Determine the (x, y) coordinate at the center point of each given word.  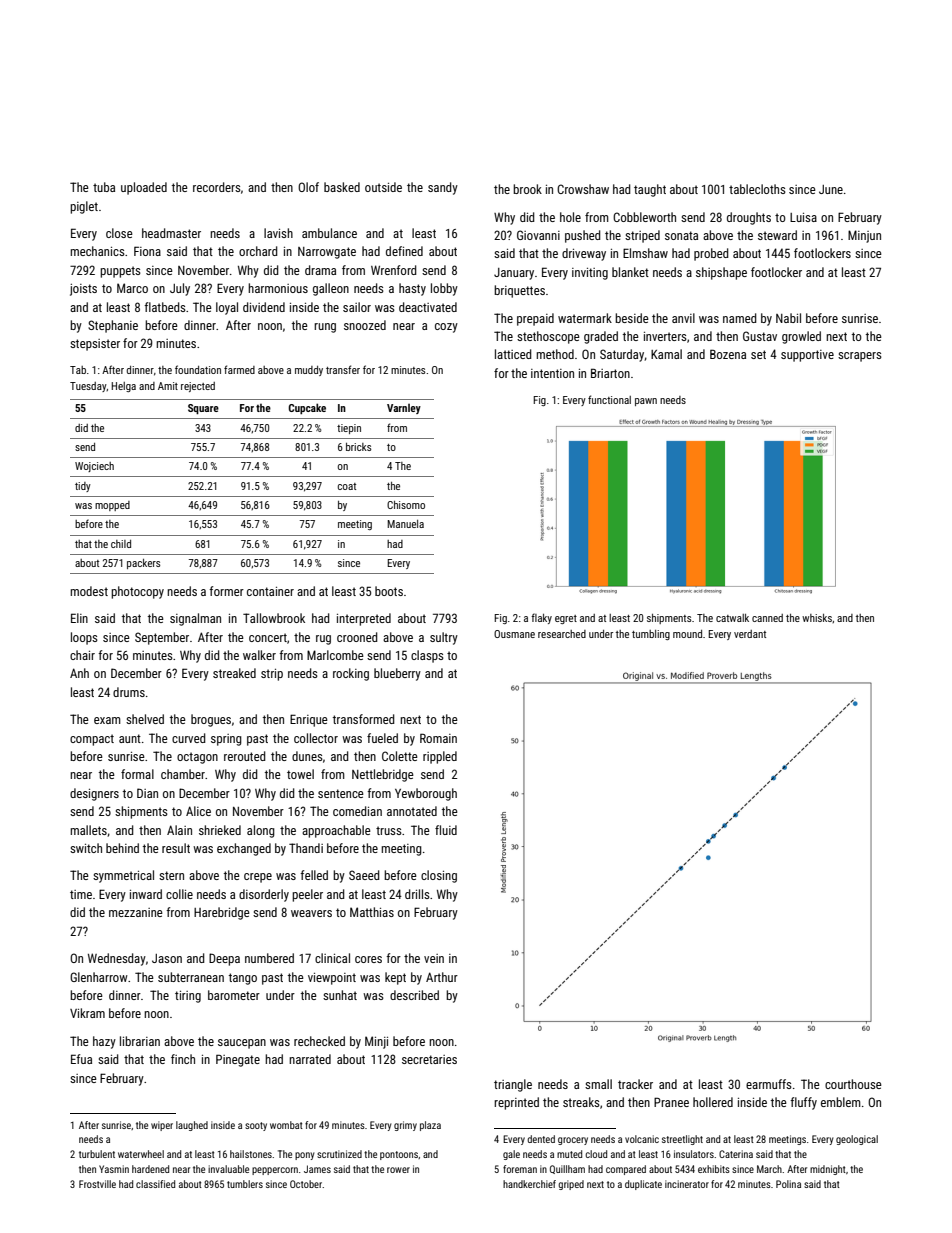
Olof (308, 187)
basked (342, 187)
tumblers (245, 1184)
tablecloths (757, 189)
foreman (520, 1169)
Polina (788, 1184)
